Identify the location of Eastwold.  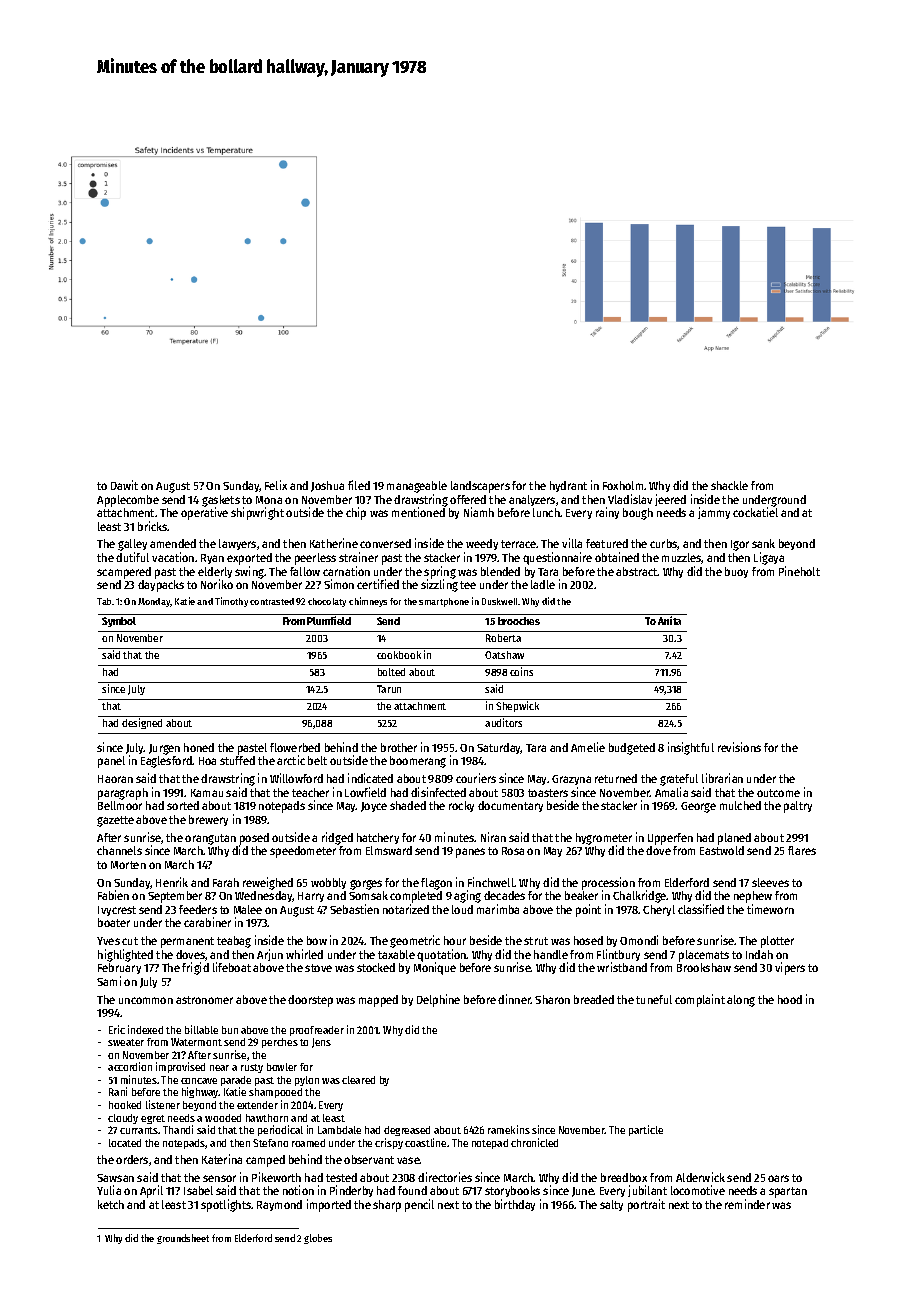
(722, 850).
